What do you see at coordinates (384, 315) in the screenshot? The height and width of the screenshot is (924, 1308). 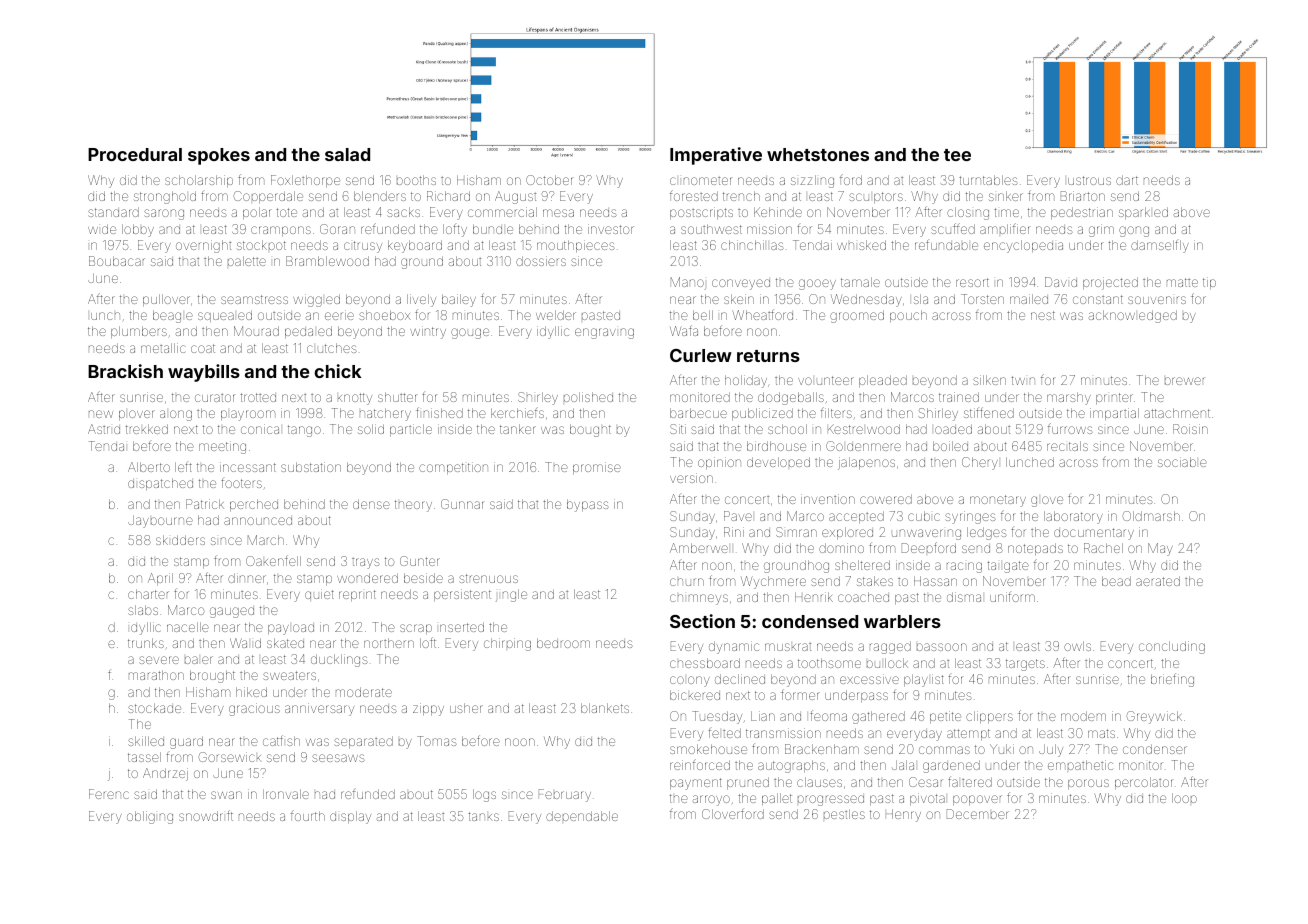 I see `shoebox` at bounding box center [384, 315].
